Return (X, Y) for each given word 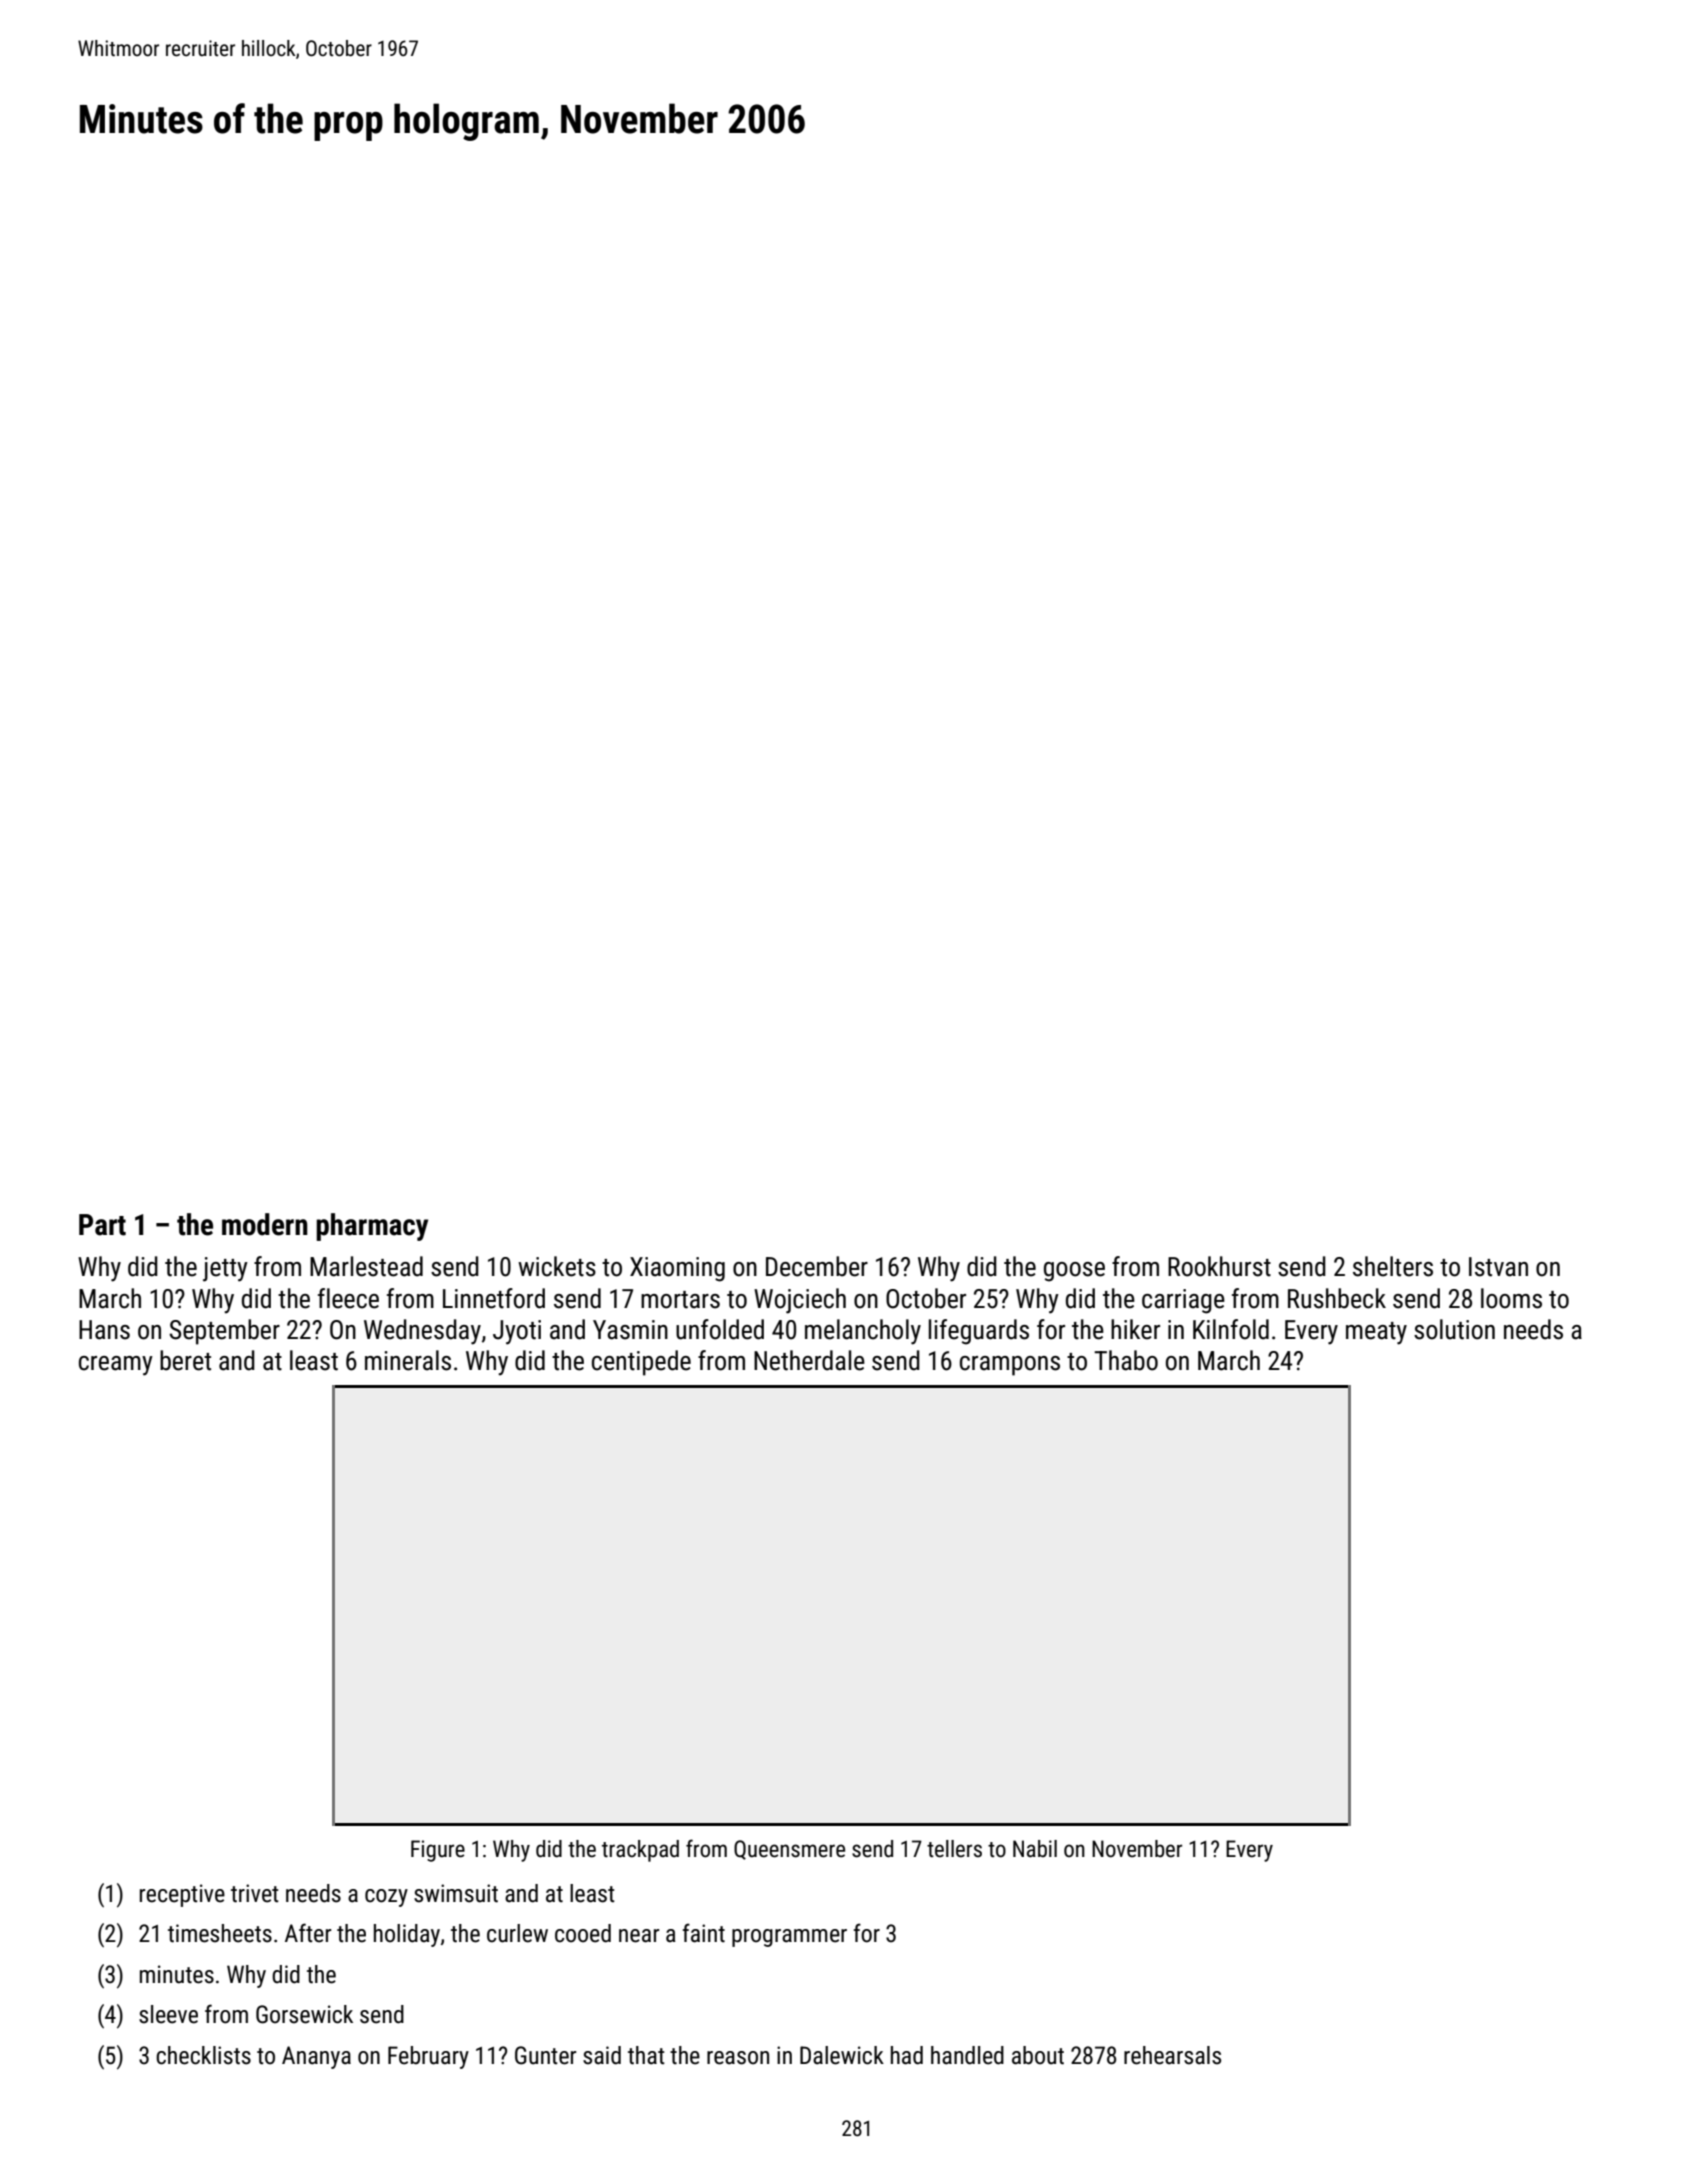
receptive (182, 1895)
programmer (789, 1938)
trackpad (640, 1851)
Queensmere (789, 1850)
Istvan (1498, 1267)
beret (185, 1360)
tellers (954, 1849)
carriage (1183, 1301)
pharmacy (372, 1227)
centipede (641, 1363)
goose (1074, 1272)
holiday (407, 1935)
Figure (438, 1851)
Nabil (1035, 1849)
